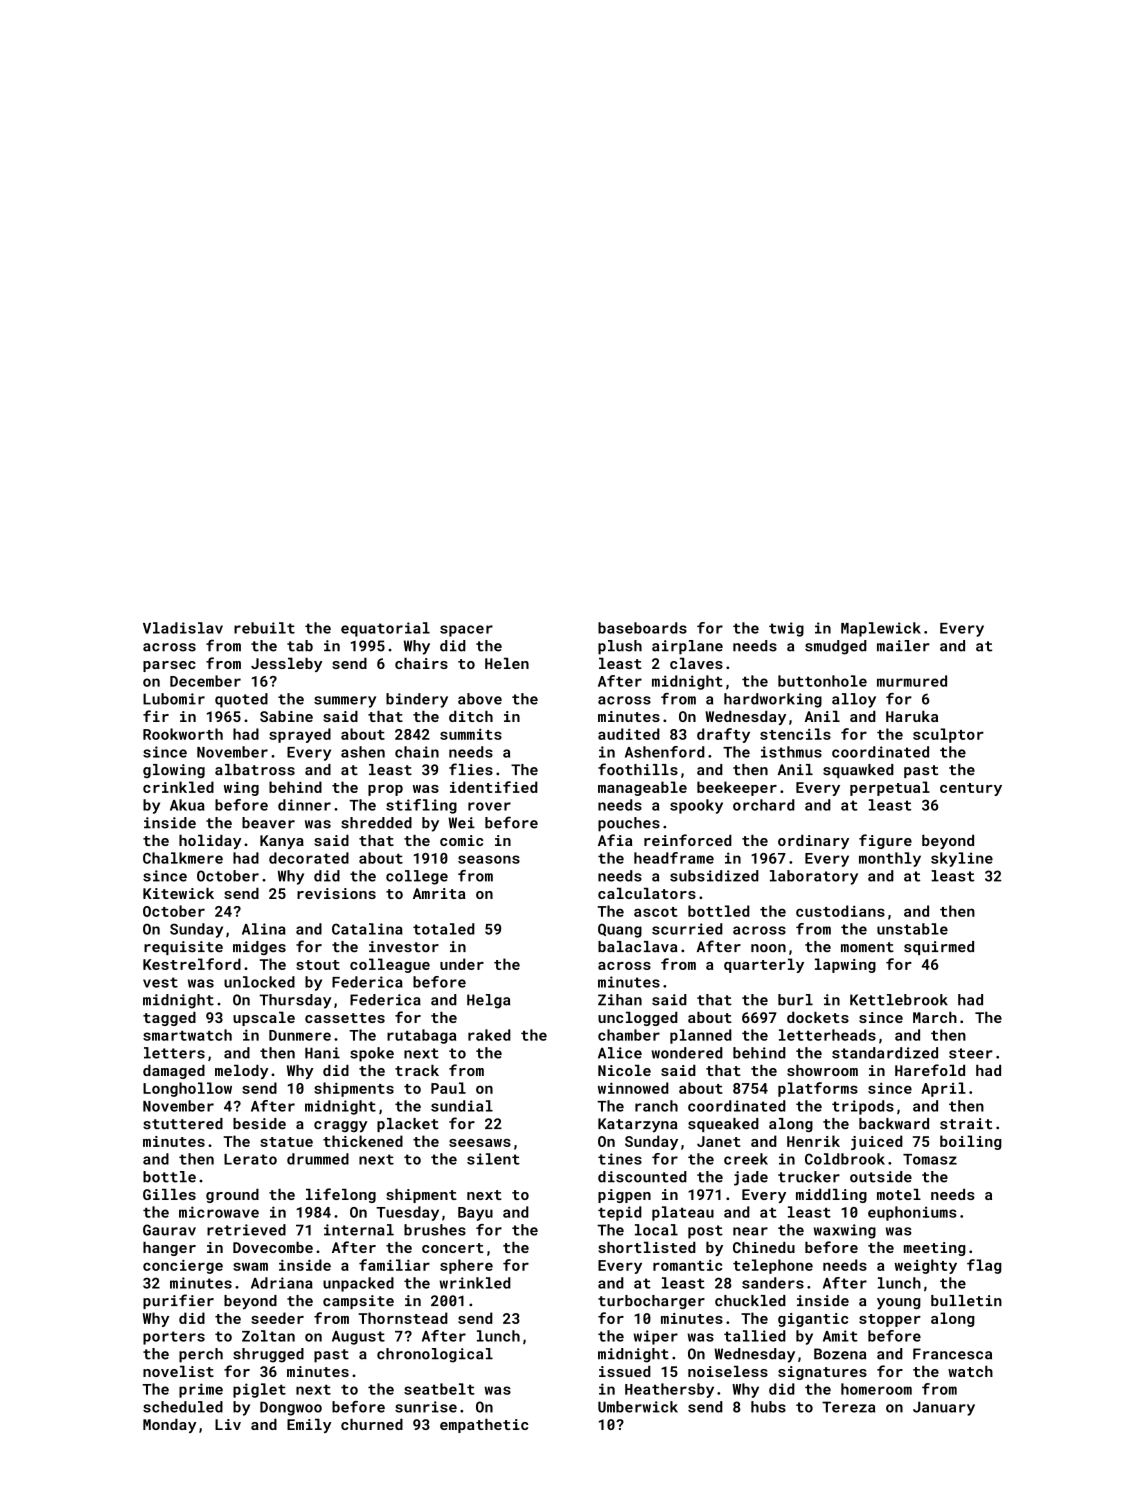 The height and width of the document is (1485, 1147). I want to click on skyline, so click(962, 859).
